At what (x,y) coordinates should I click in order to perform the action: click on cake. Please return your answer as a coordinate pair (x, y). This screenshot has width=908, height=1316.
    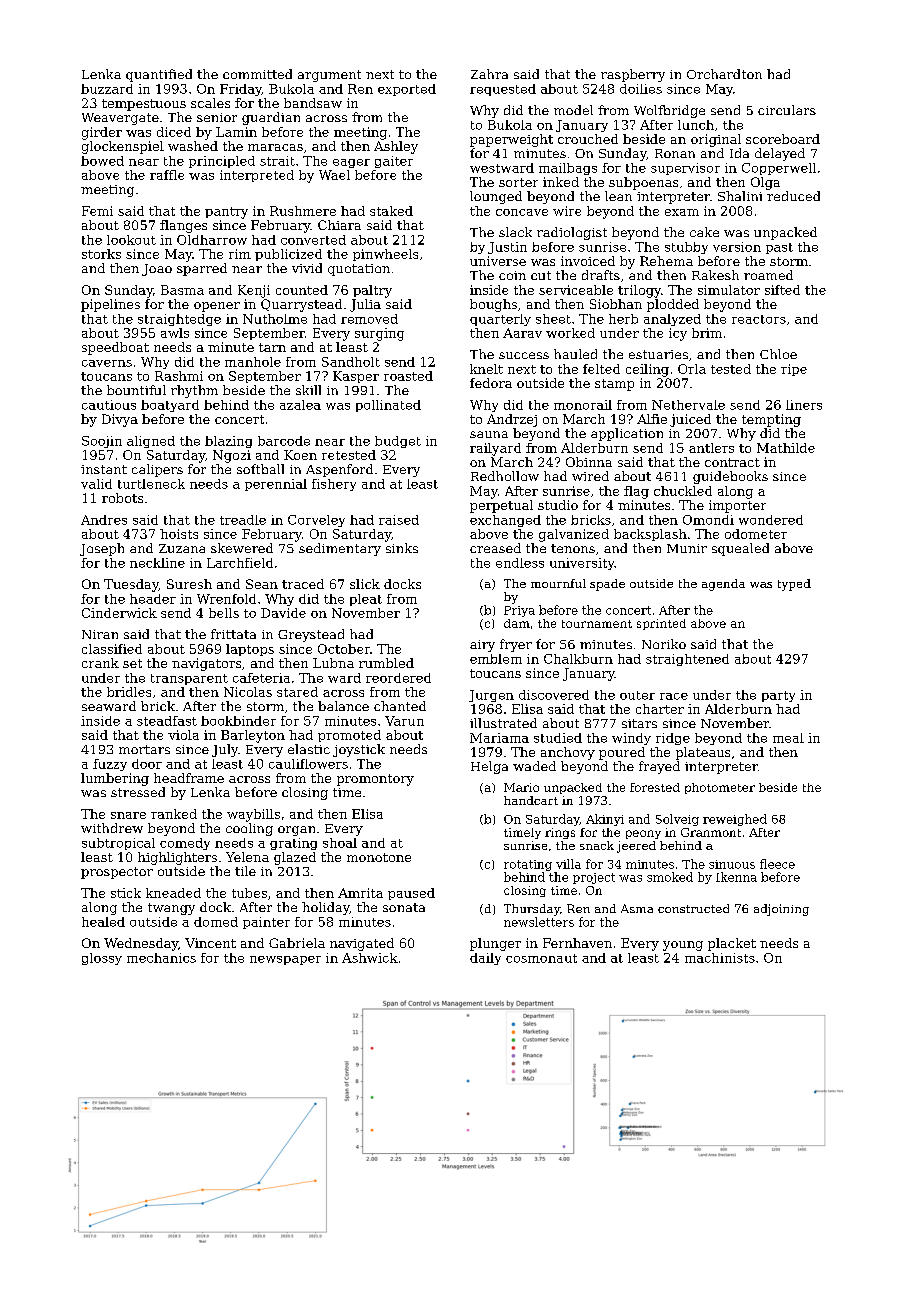
    Looking at the image, I should click on (704, 232).
